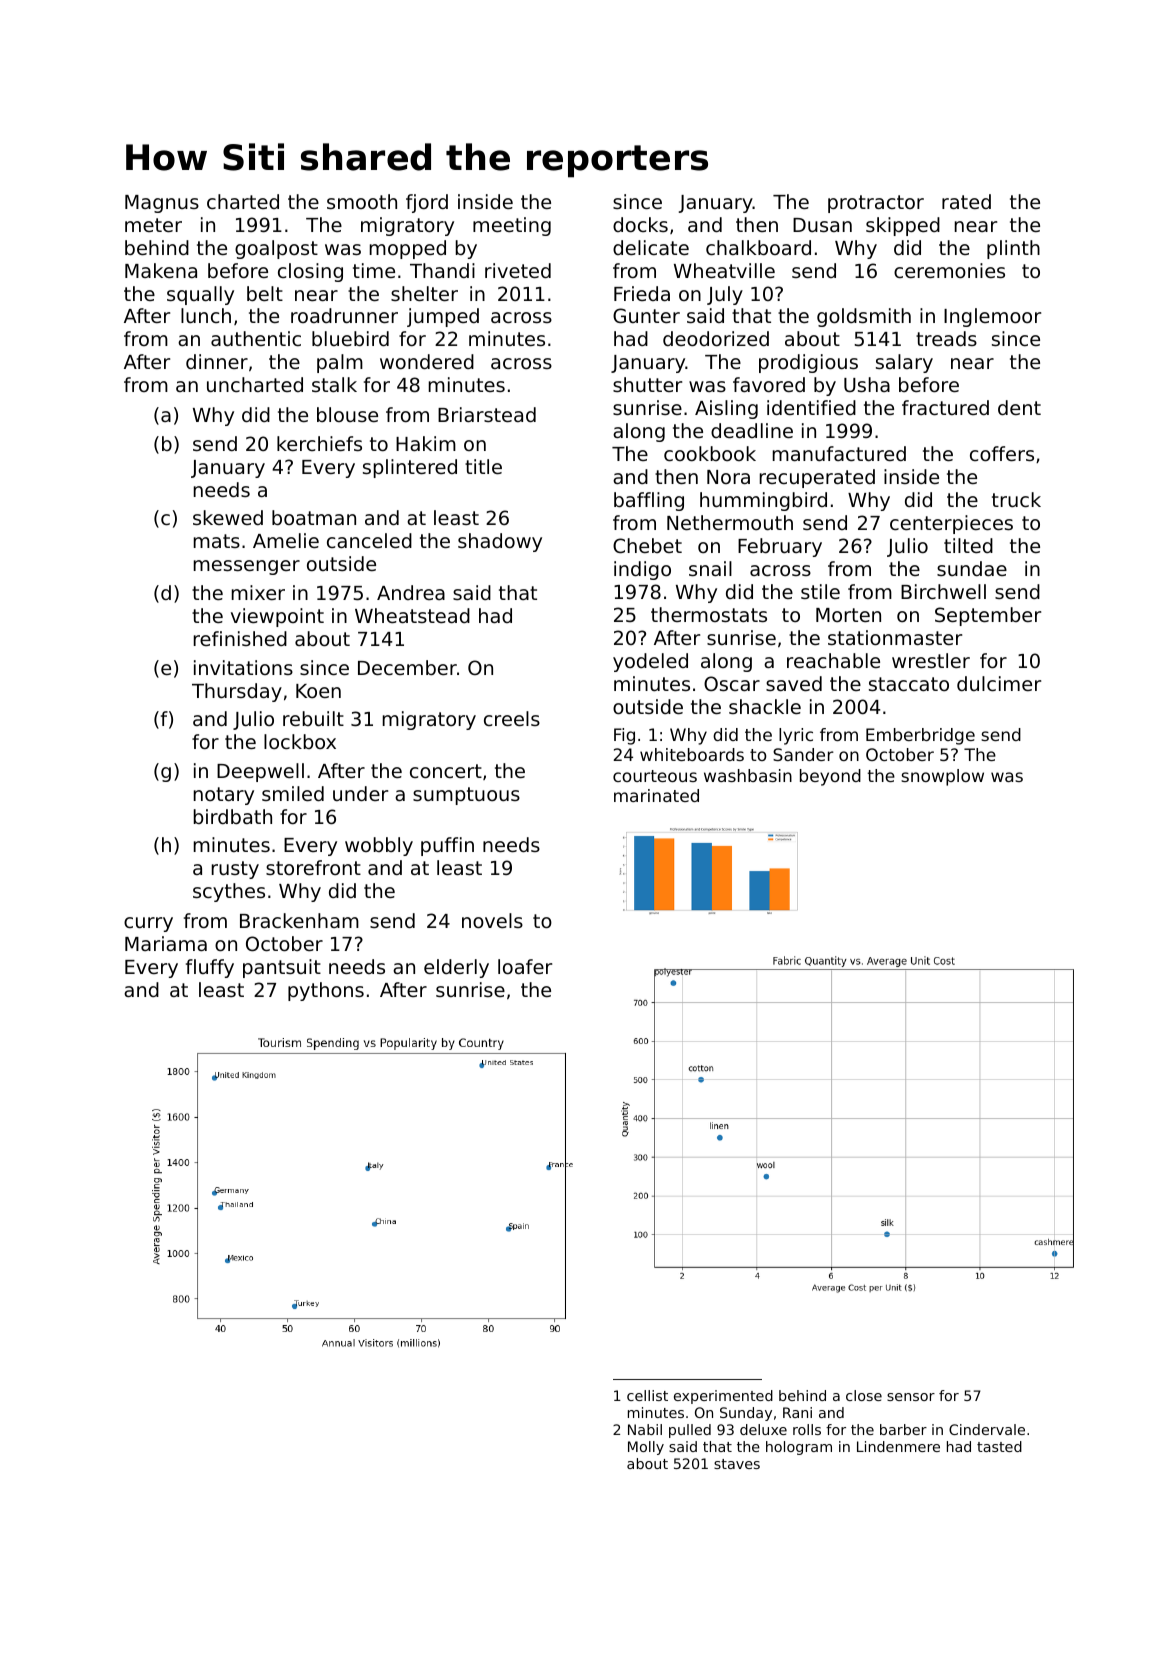 This document has height=1654, width=1165. I want to click on loafer, so click(525, 966).
